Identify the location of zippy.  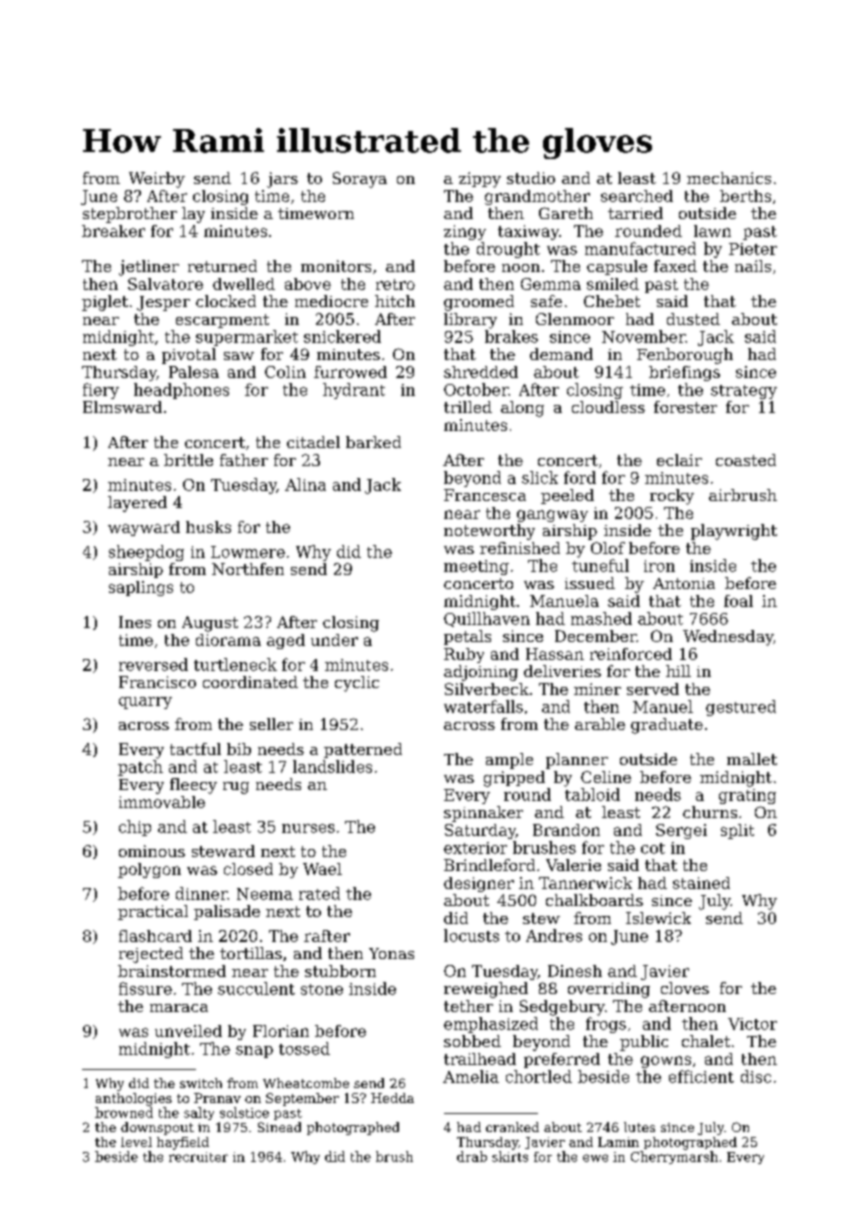
(480, 180).
